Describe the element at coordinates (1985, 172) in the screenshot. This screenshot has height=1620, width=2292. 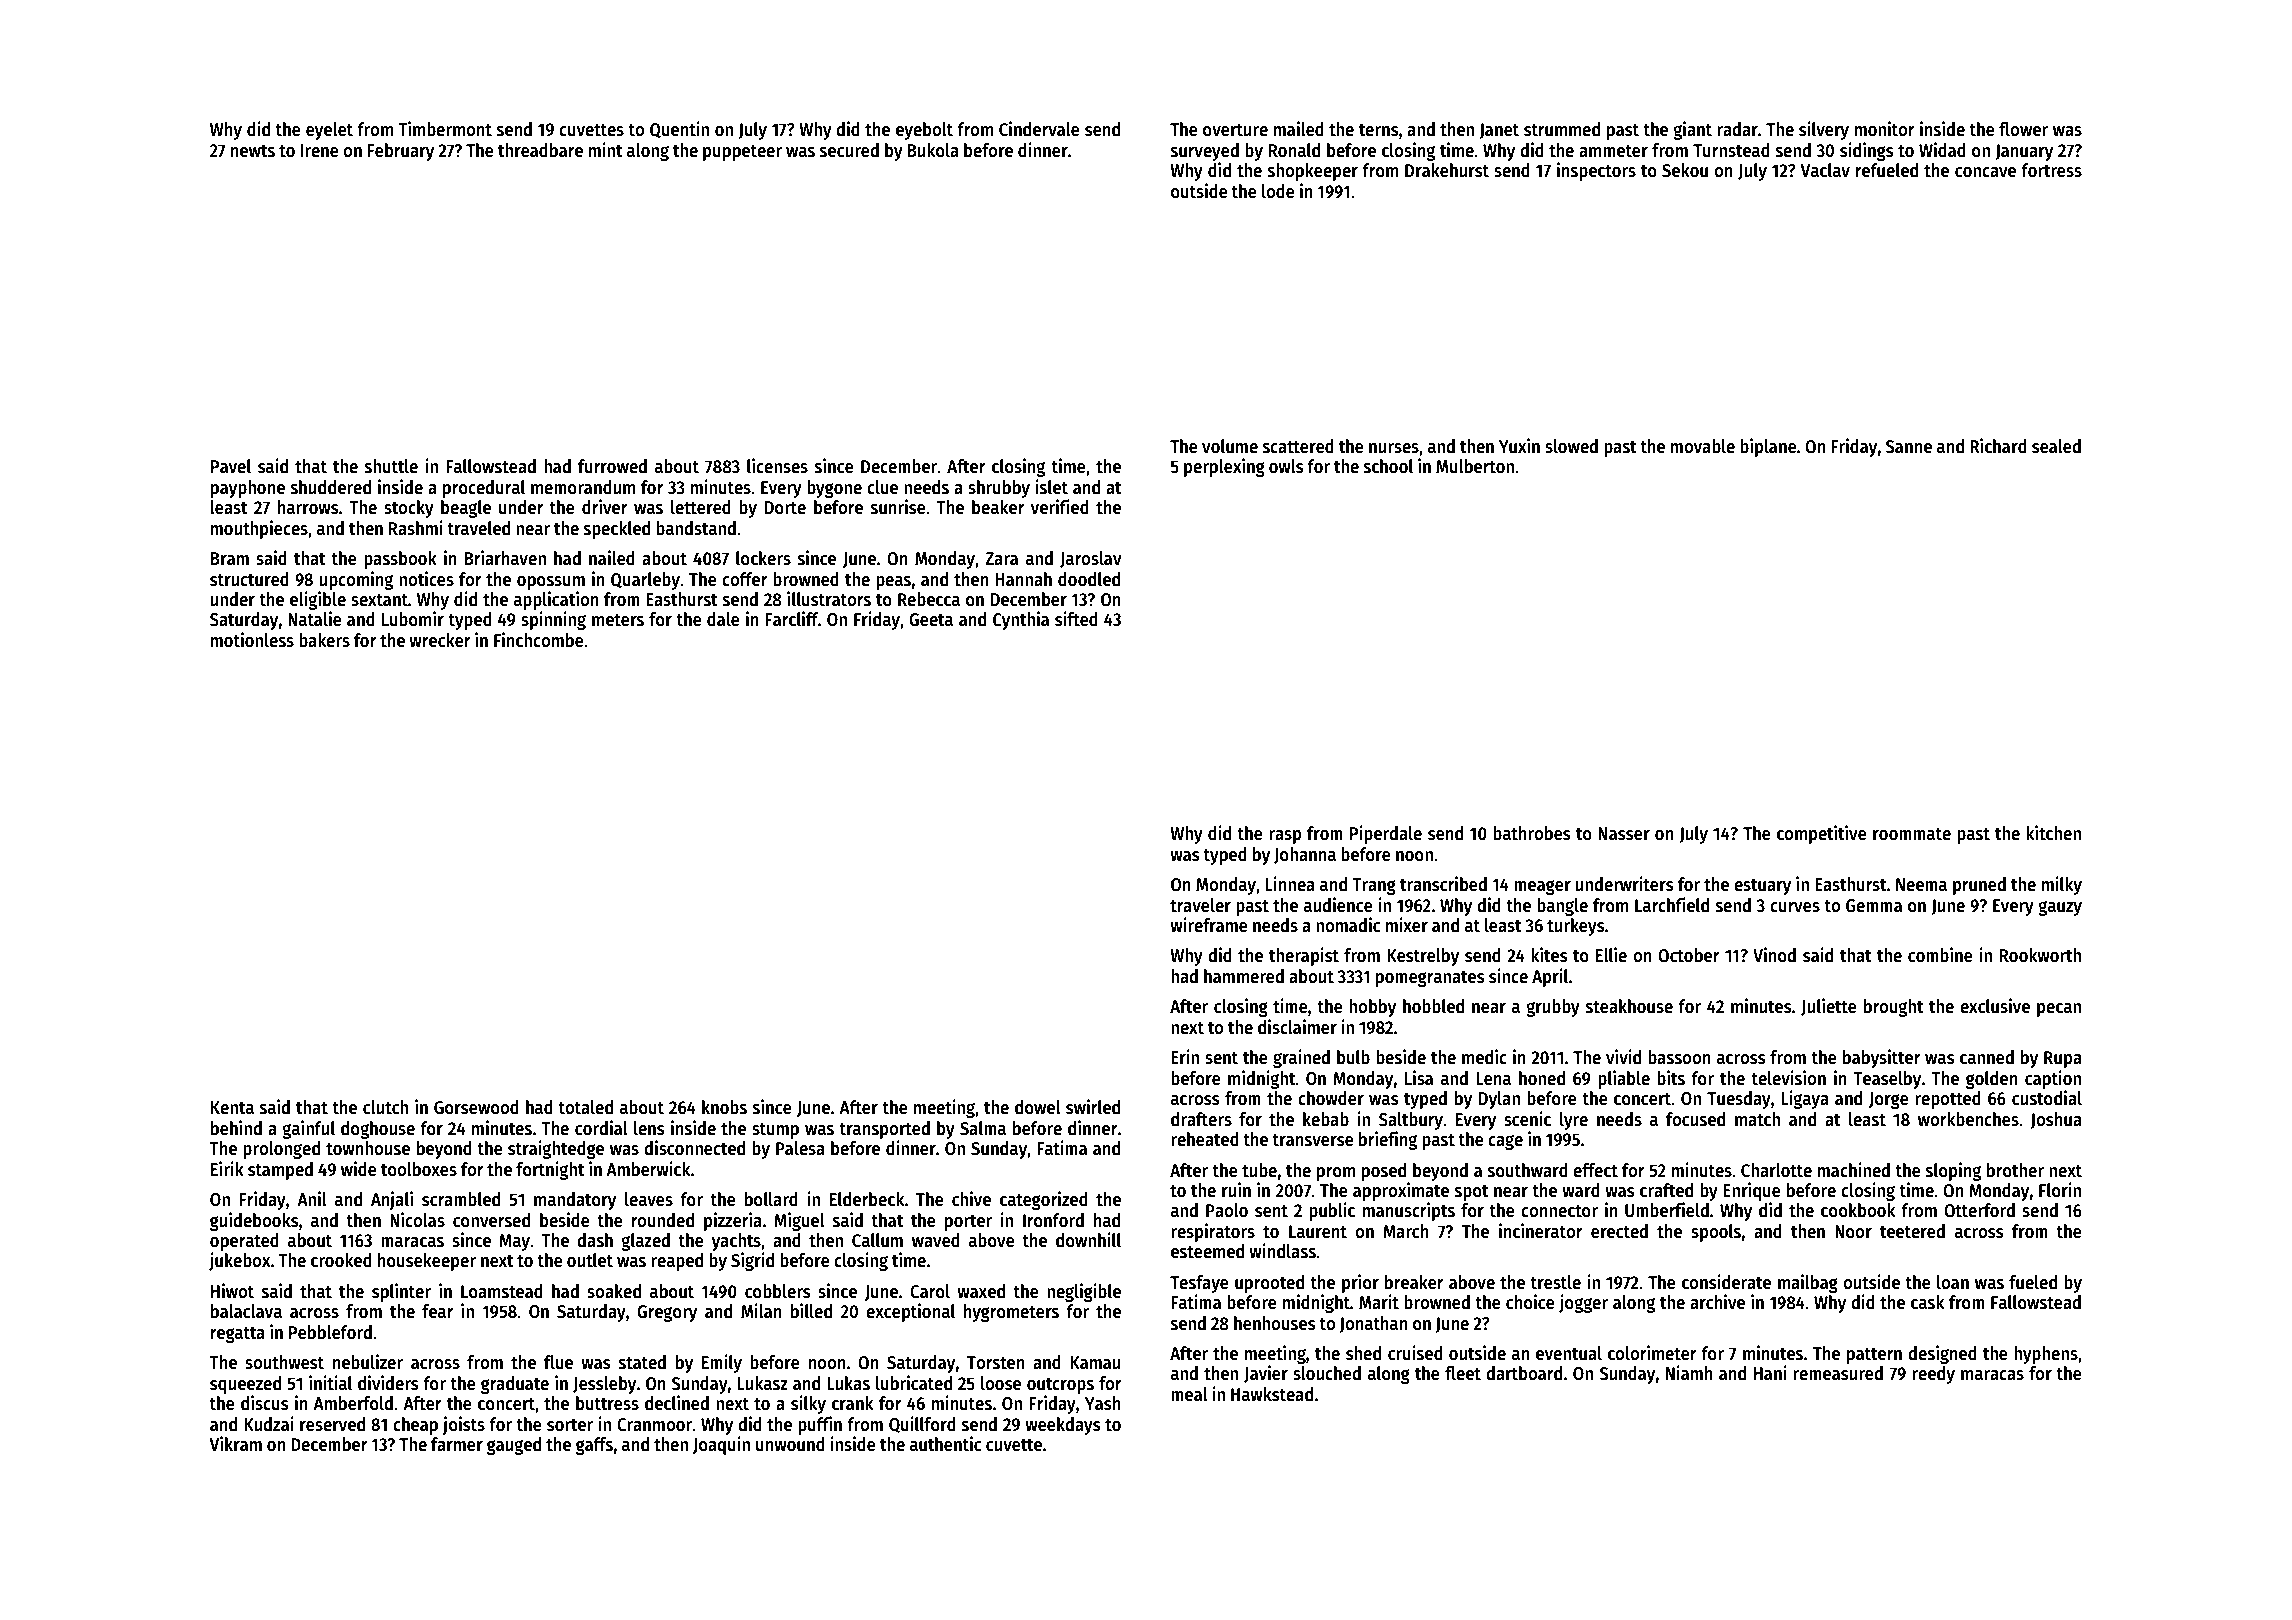
I see `concave` at that location.
